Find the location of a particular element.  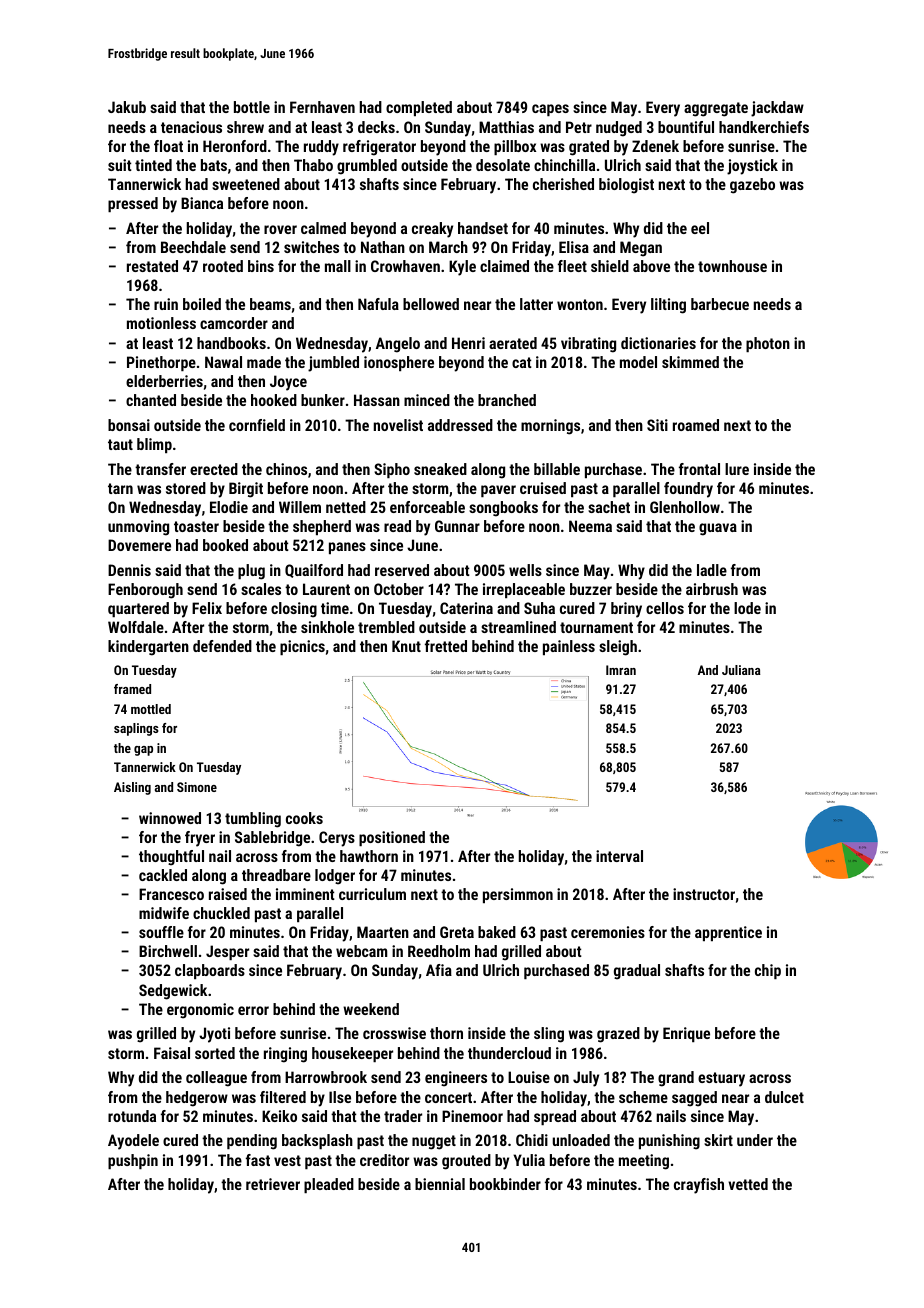

grazed is located at coordinates (618, 1035).
